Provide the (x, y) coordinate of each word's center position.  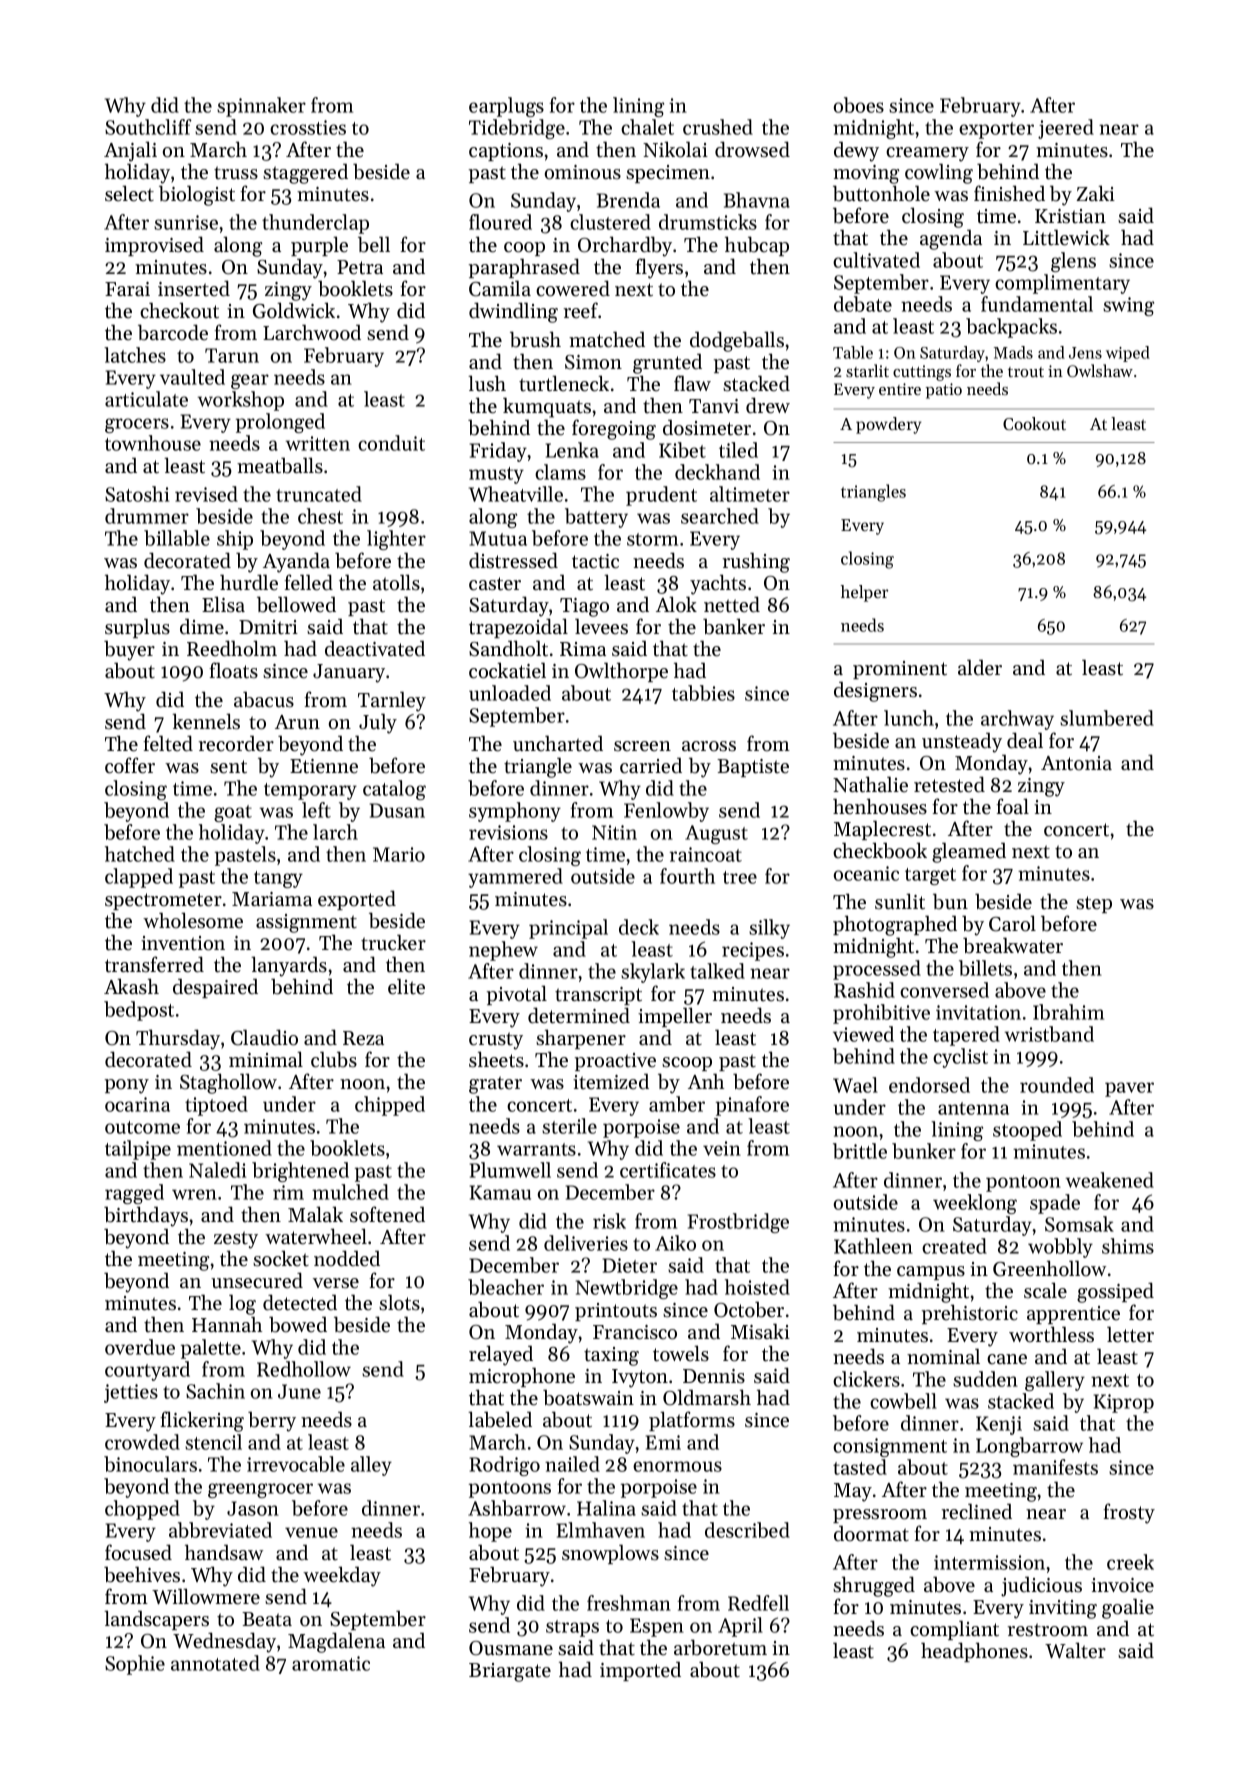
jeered (1066, 129)
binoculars (150, 1464)
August (716, 834)
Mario (399, 854)
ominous (583, 172)
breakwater (1013, 945)
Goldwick (294, 310)
